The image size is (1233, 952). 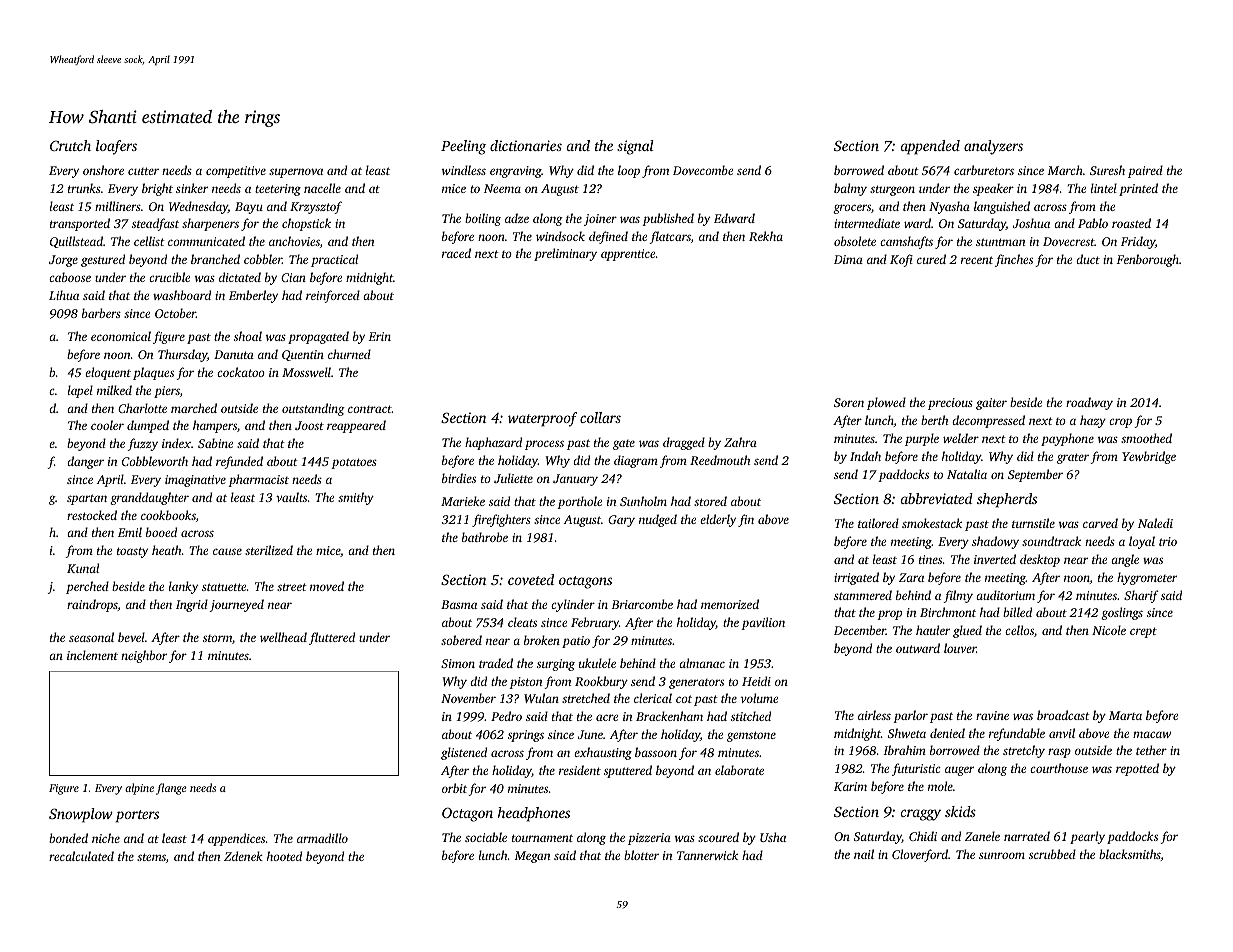 What do you see at coordinates (950, 404) in the document?
I see `precious` at bounding box center [950, 404].
